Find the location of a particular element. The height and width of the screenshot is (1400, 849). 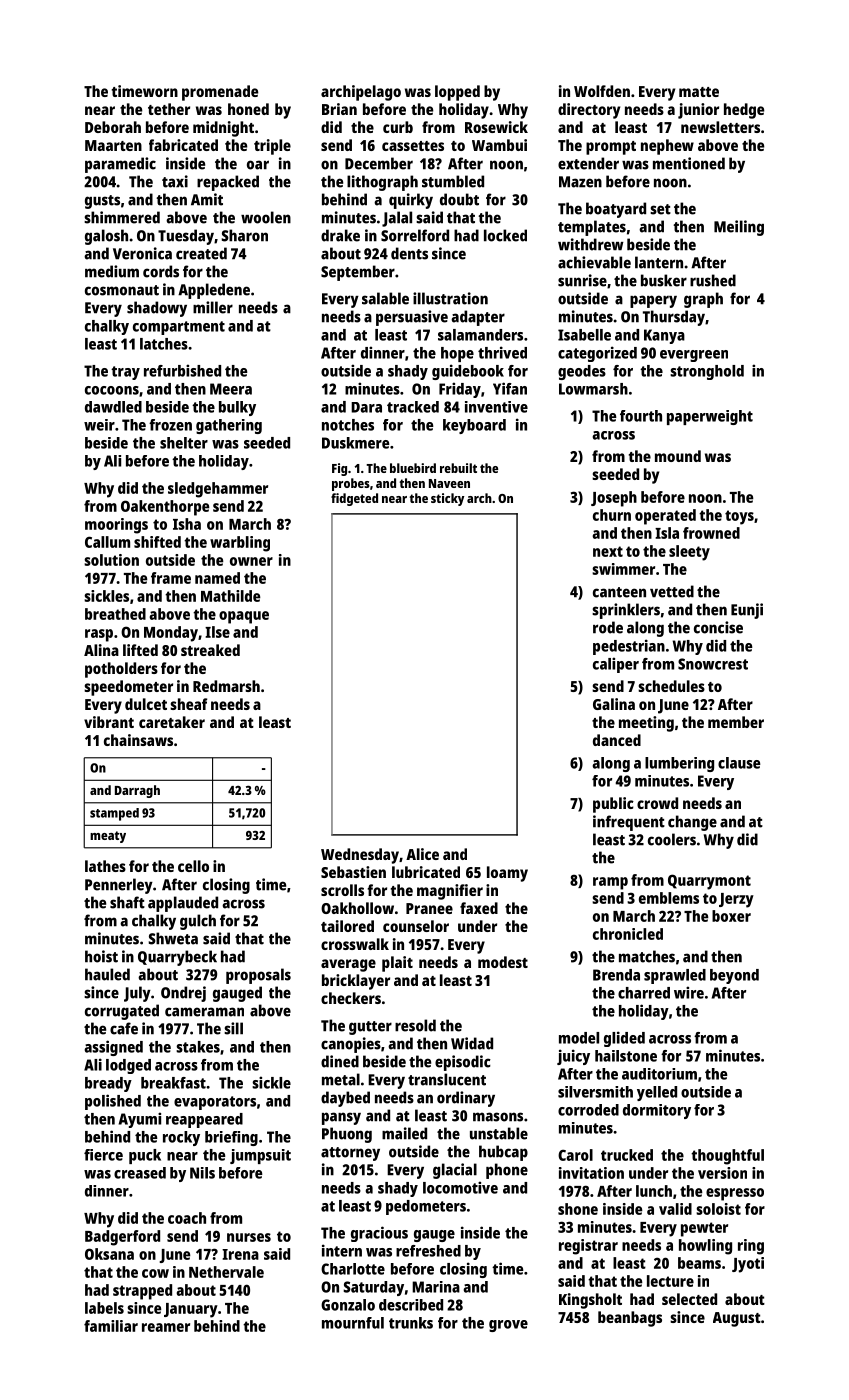

Sharon is located at coordinates (244, 235).
